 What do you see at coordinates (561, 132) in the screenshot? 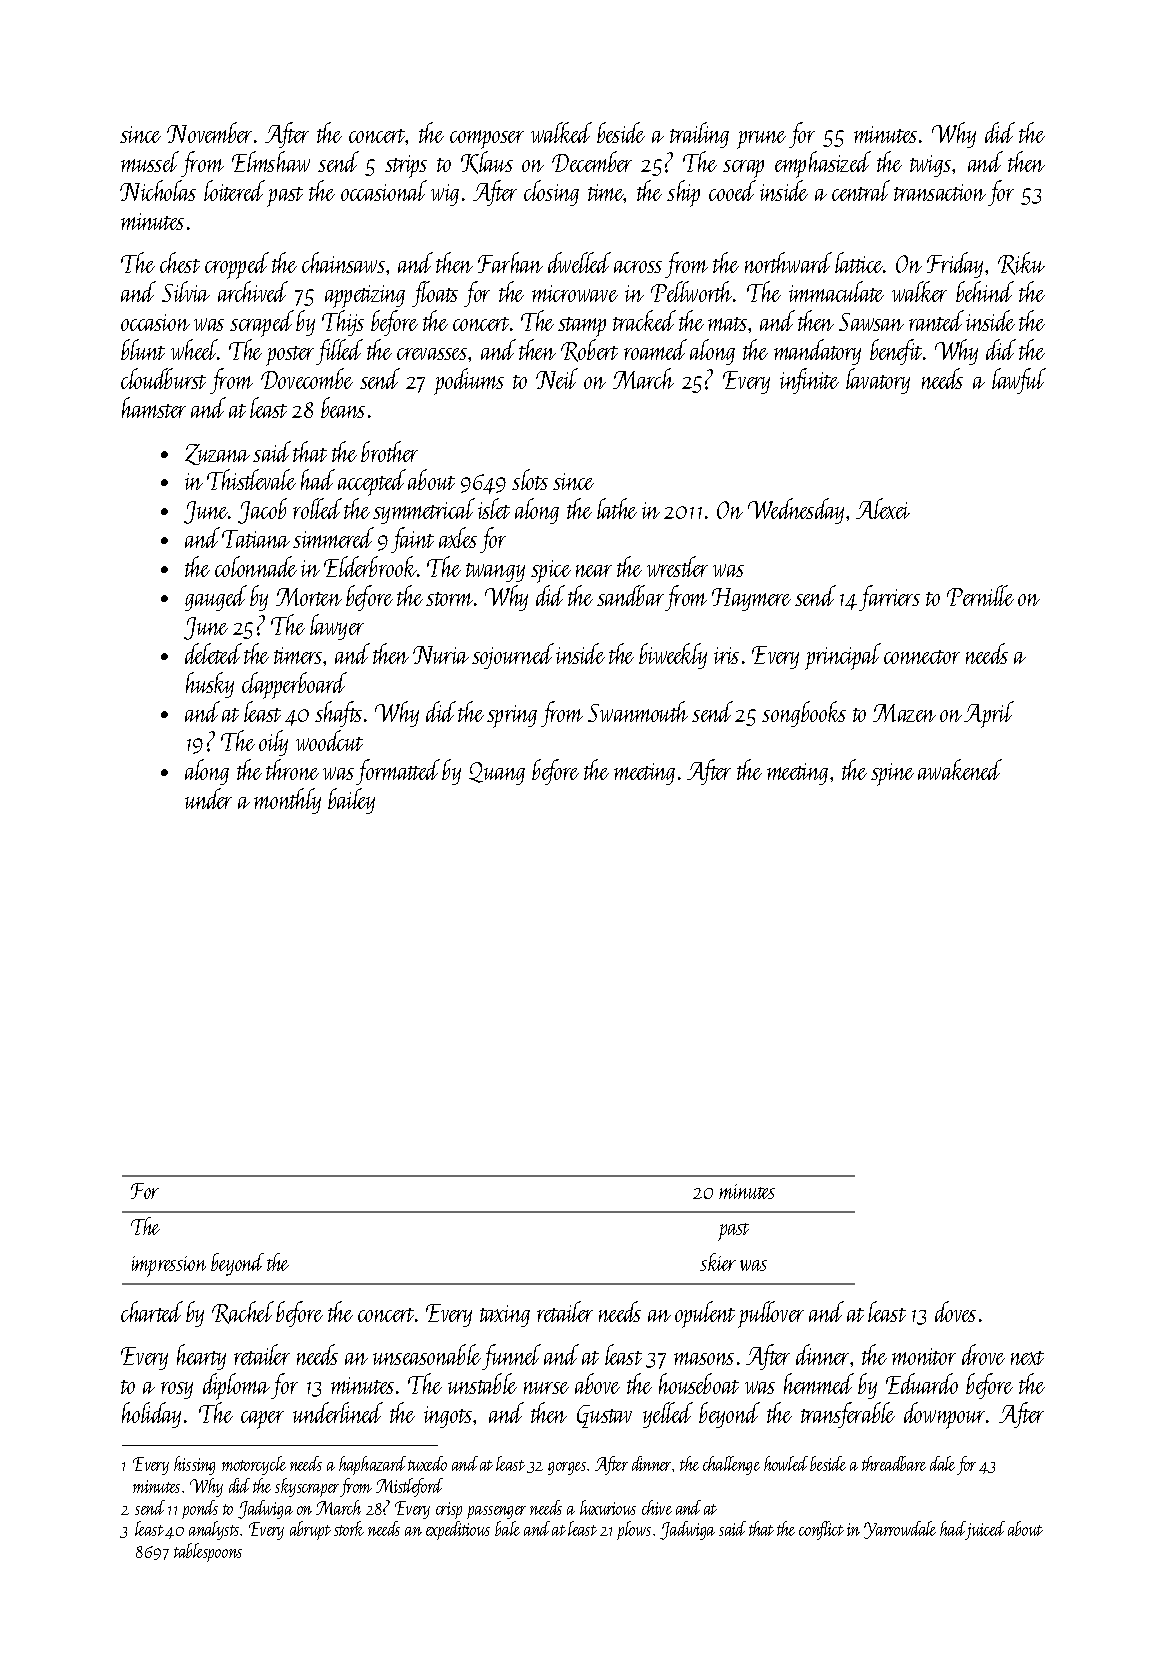
I see `walked` at bounding box center [561, 132].
